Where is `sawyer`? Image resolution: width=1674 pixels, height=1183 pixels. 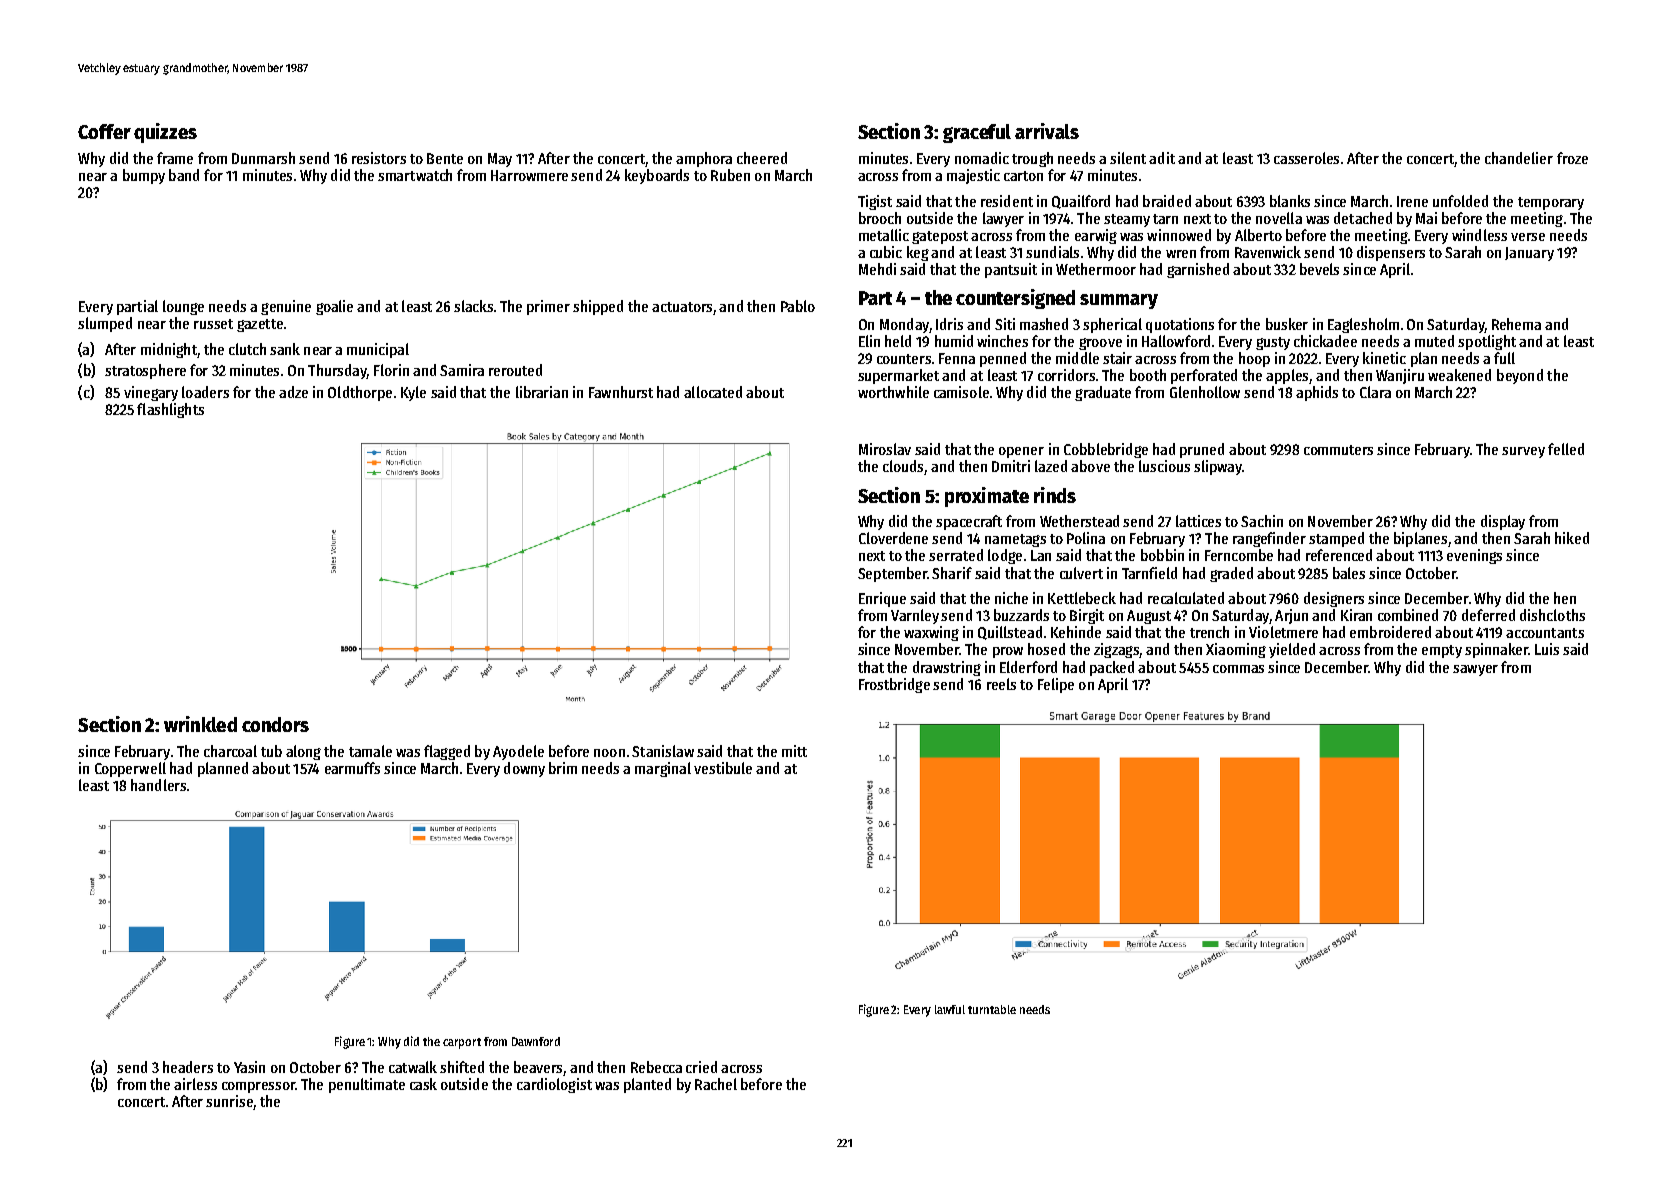
sawyer is located at coordinates (1475, 670).
